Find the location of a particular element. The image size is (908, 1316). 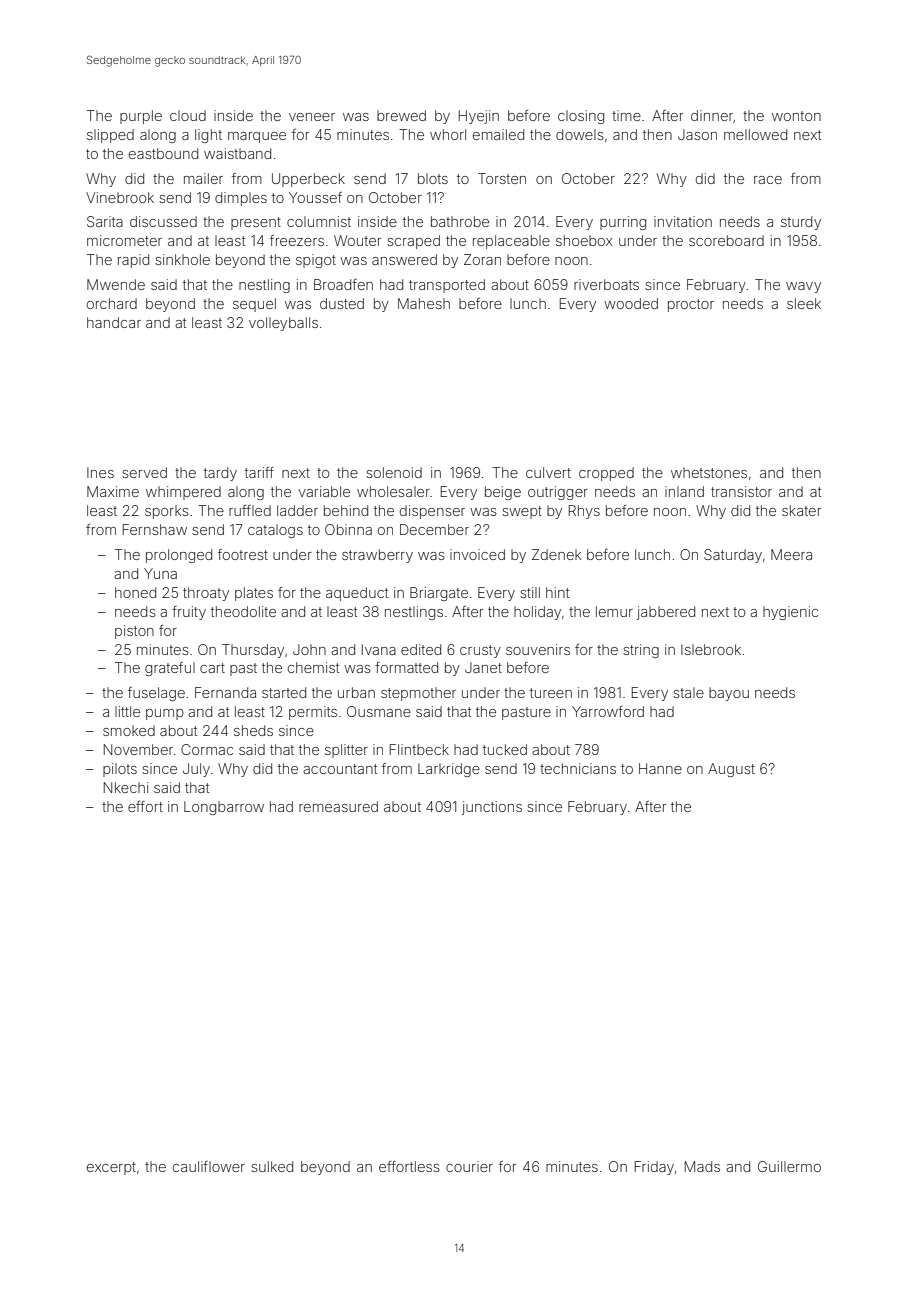

courier is located at coordinates (469, 1166).
